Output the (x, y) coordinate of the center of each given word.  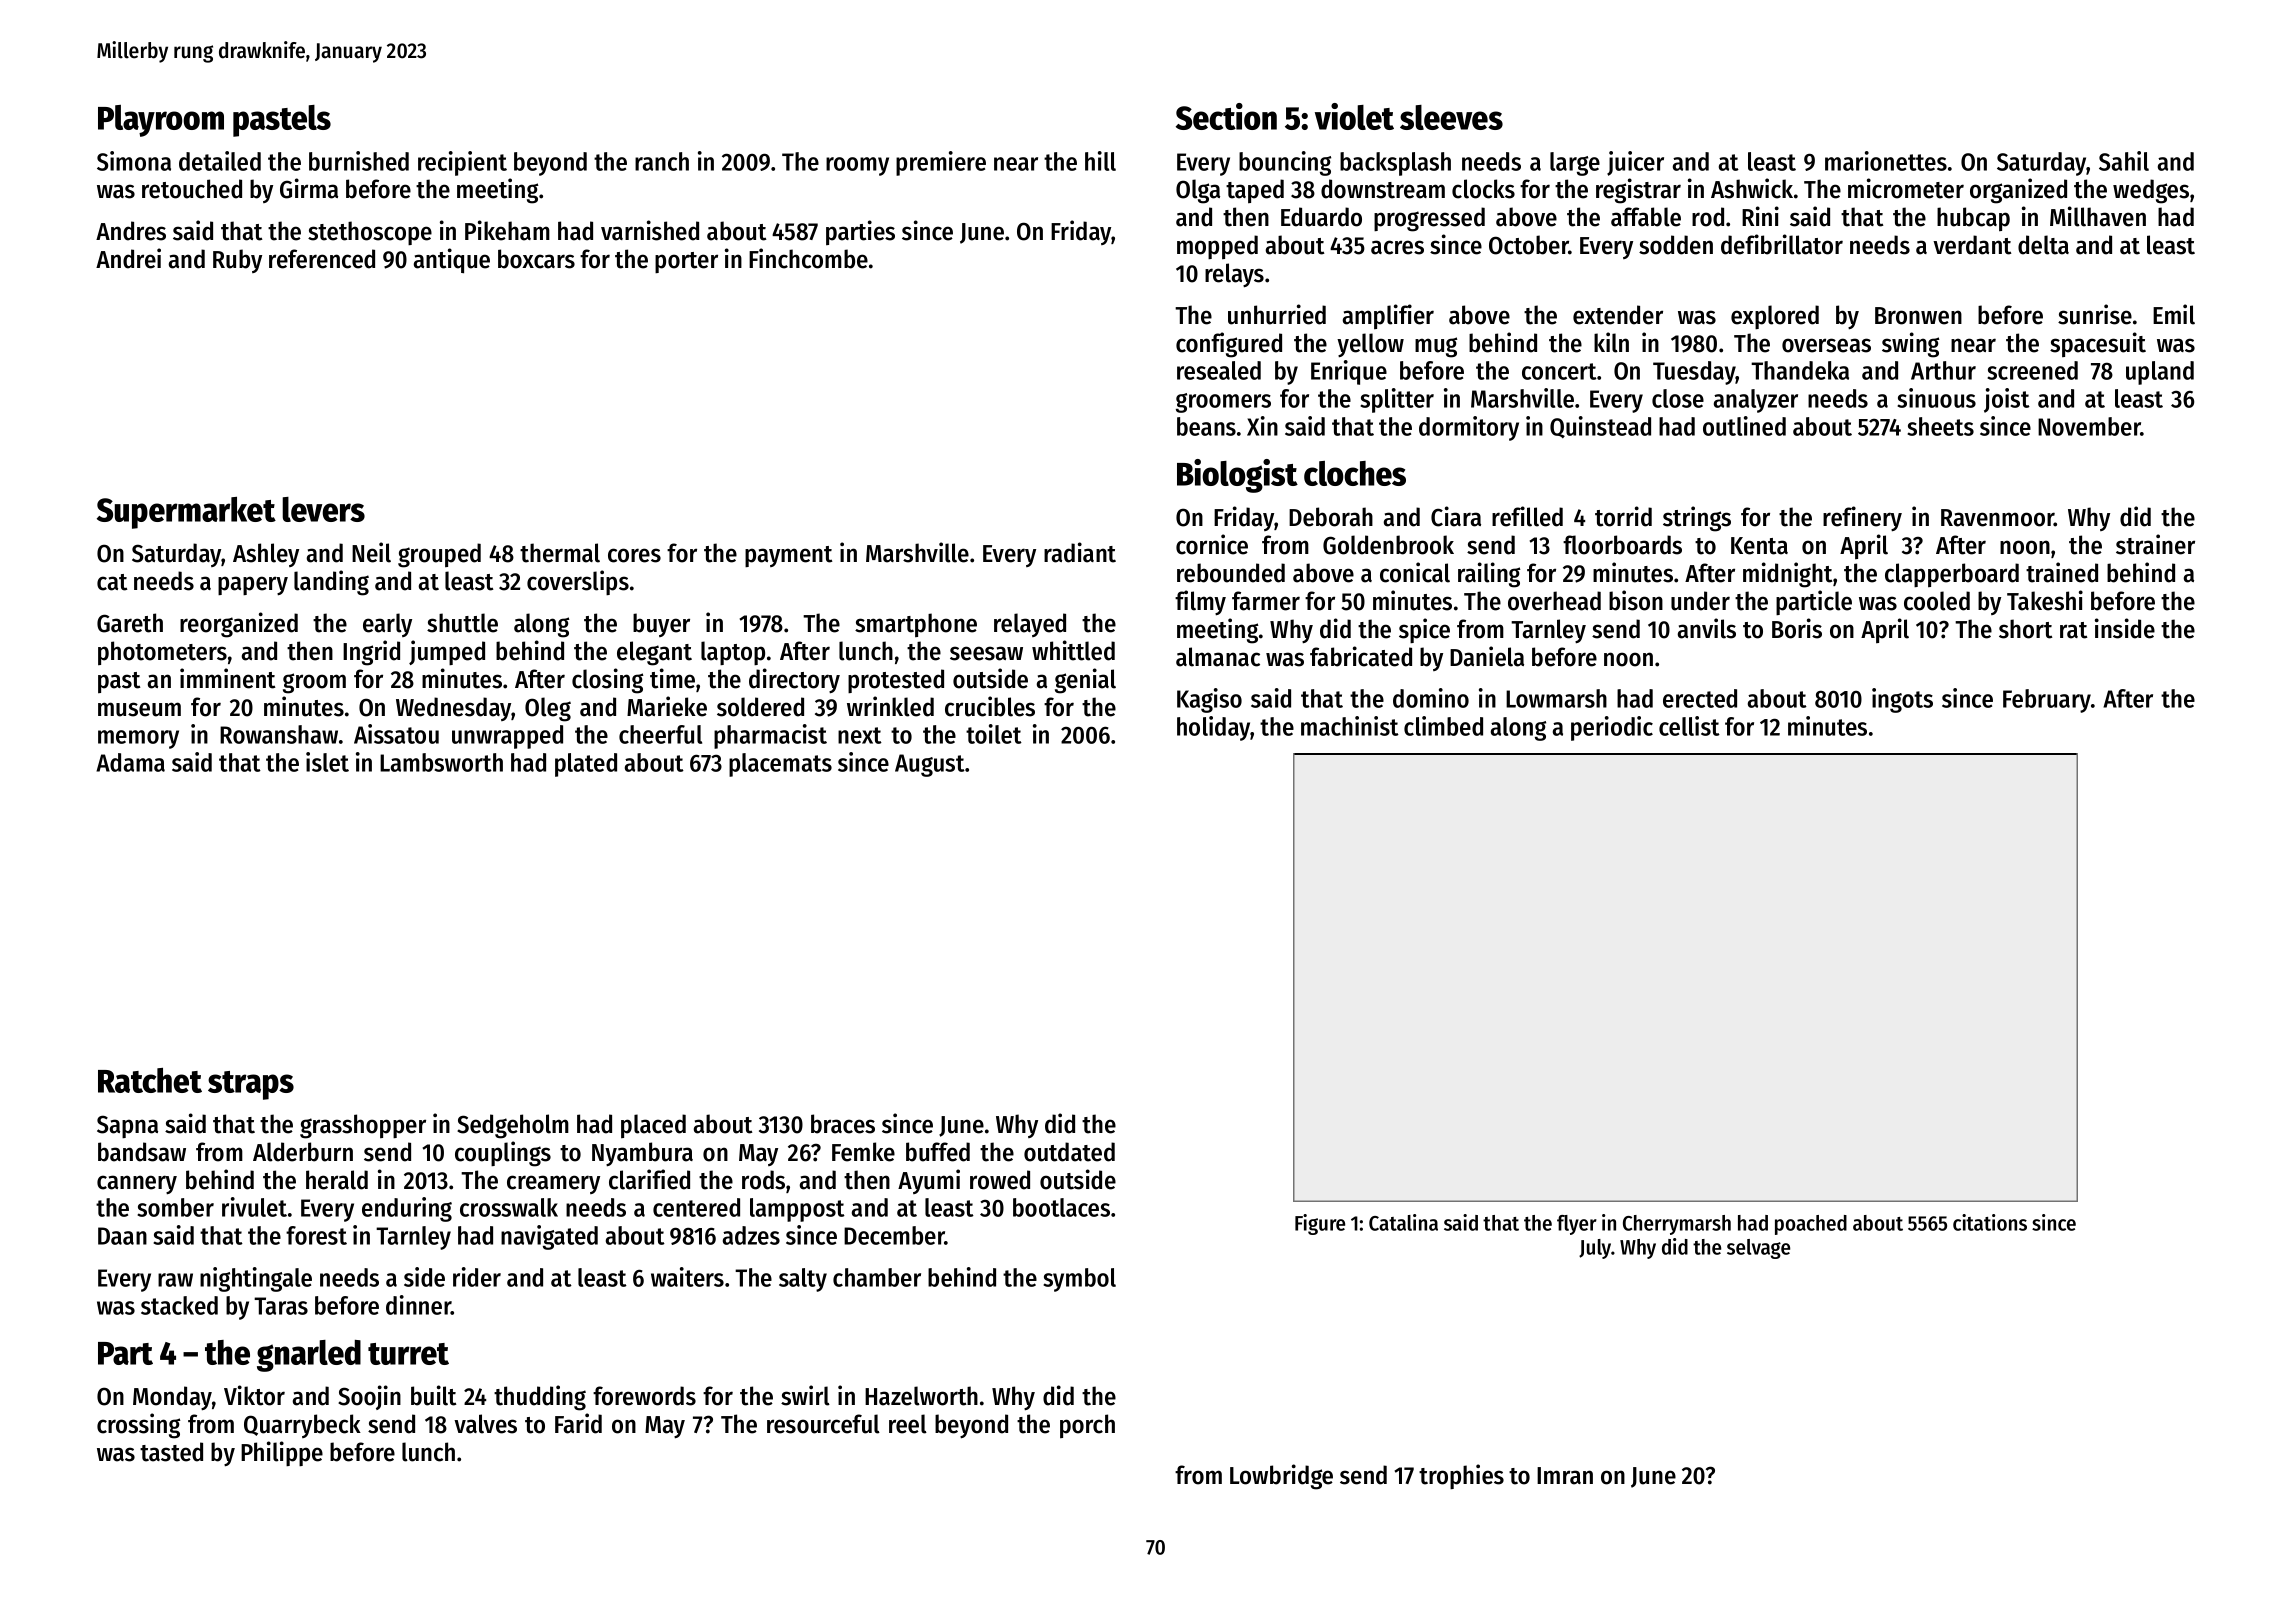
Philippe (282, 1453)
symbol (1079, 1280)
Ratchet (150, 1080)
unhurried (1277, 314)
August (930, 765)
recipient (462, 163)
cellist (1689, 726)
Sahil (2124, 161)
